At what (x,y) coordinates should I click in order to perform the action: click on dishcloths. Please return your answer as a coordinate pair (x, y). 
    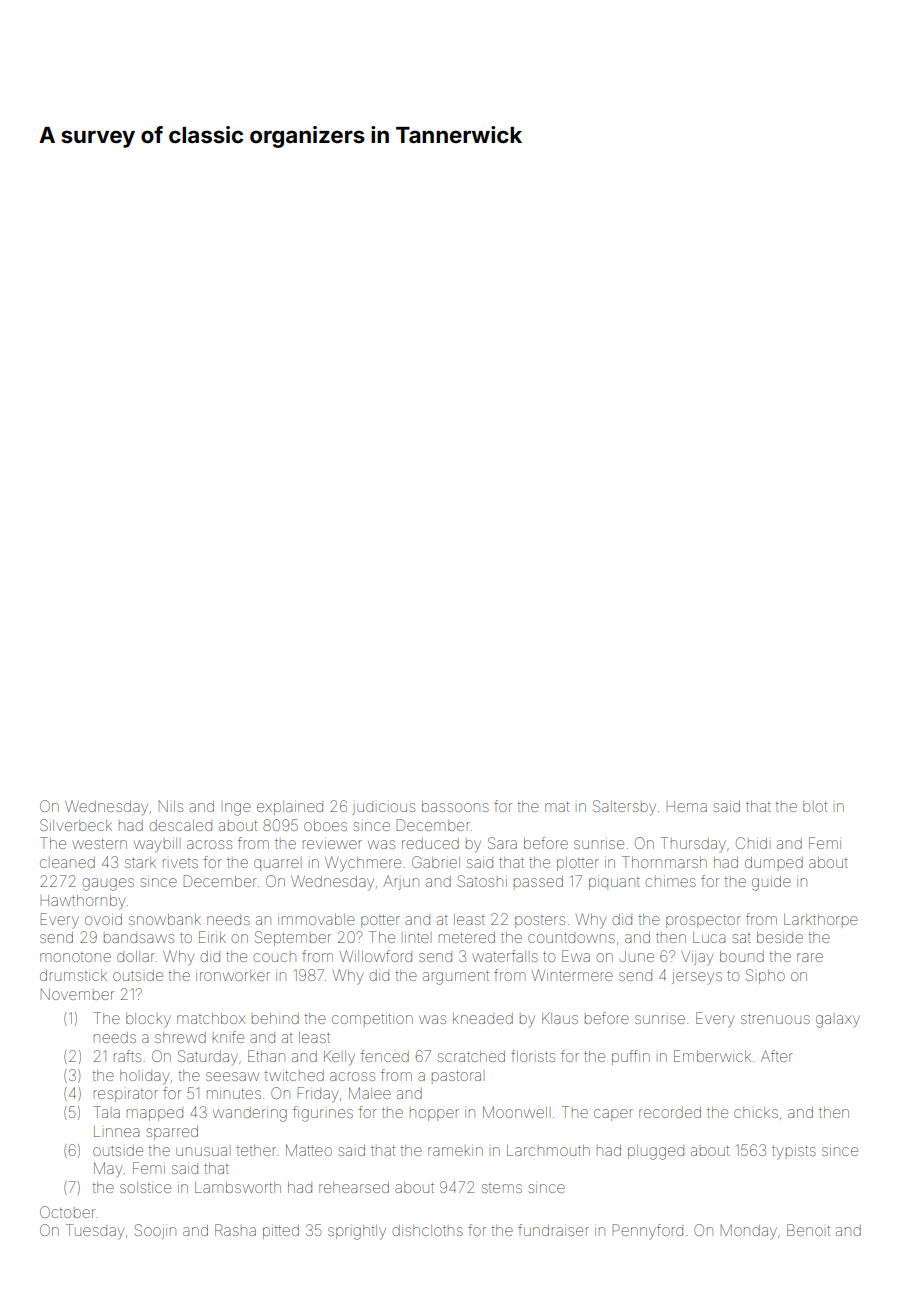
    Looking at the image, I should click on (428, 1230).
